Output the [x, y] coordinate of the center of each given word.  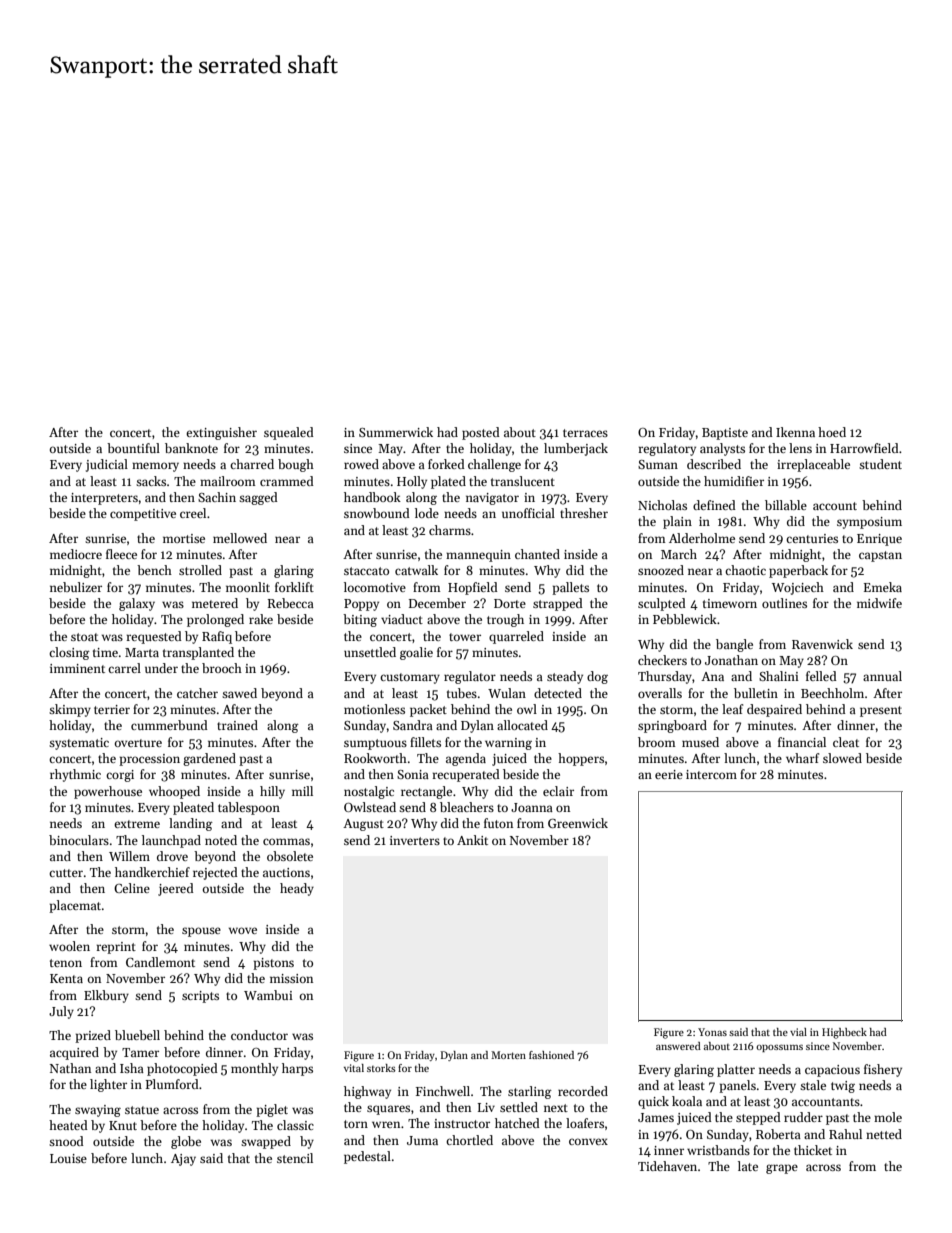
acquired [74, 1053]
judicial [107, 465]
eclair [558, 791]
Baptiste [725, 434]
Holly [412, 482]
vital [354, 1068]
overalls [660, 693]
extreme [137, 824]
